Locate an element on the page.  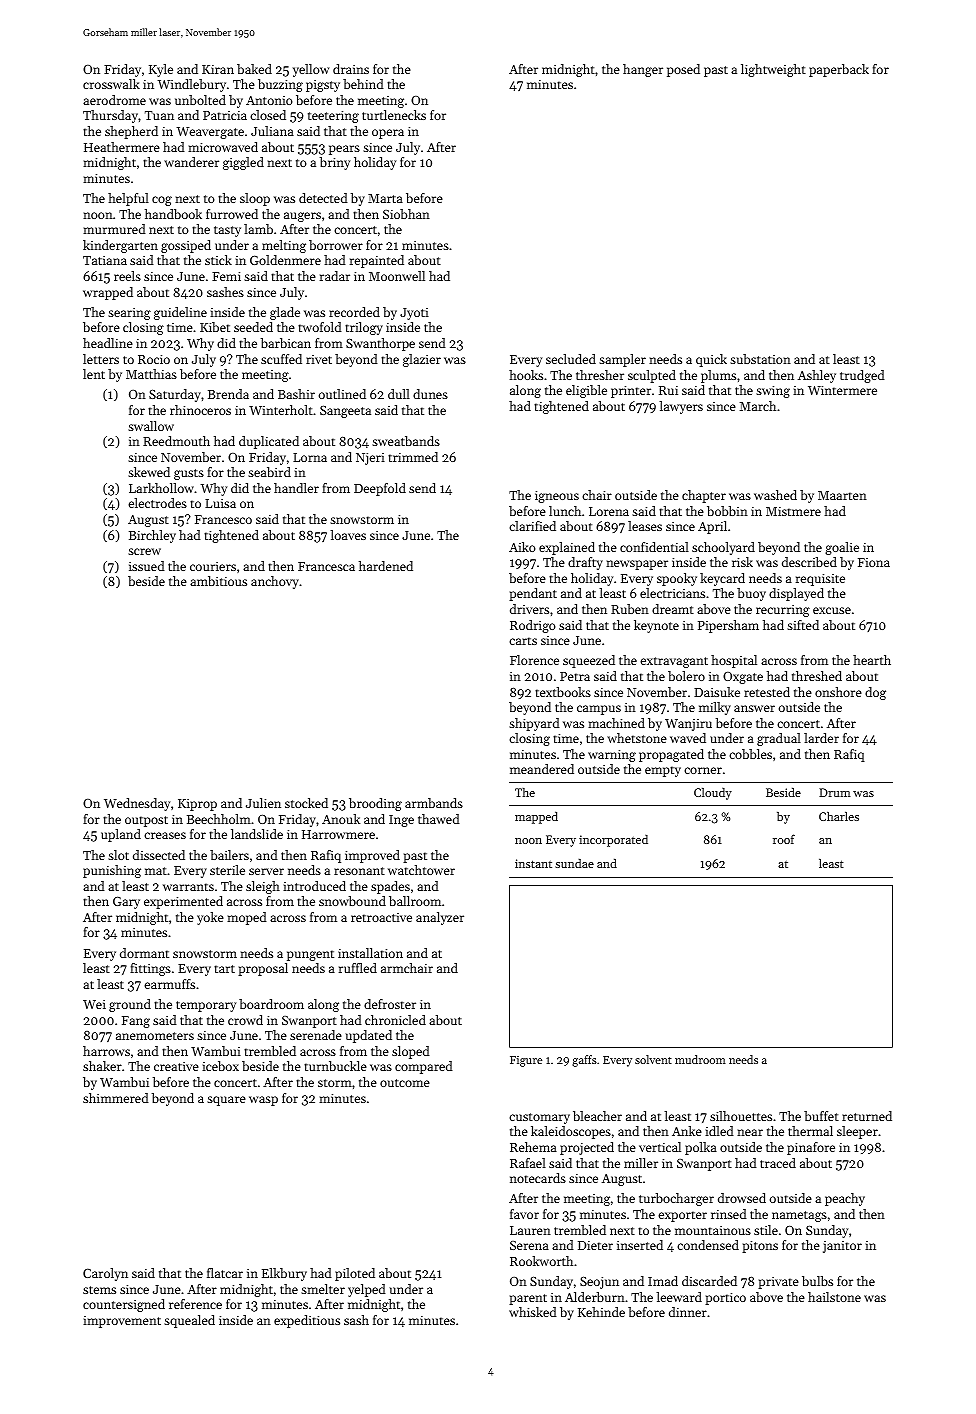
Siobhan is located at coordinates (406, 214).
